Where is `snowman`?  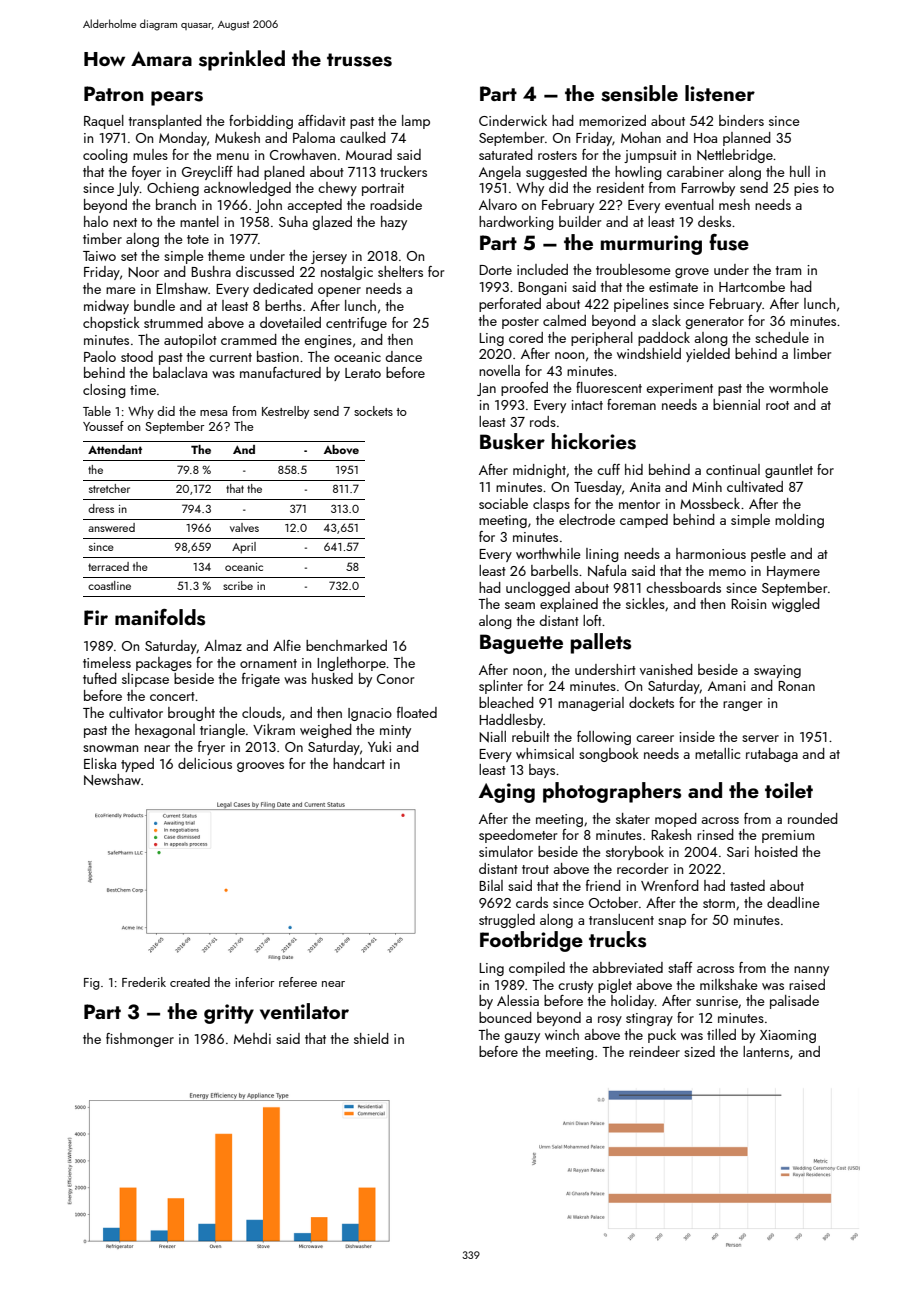
snowman is located at coordinates (110, 748).
